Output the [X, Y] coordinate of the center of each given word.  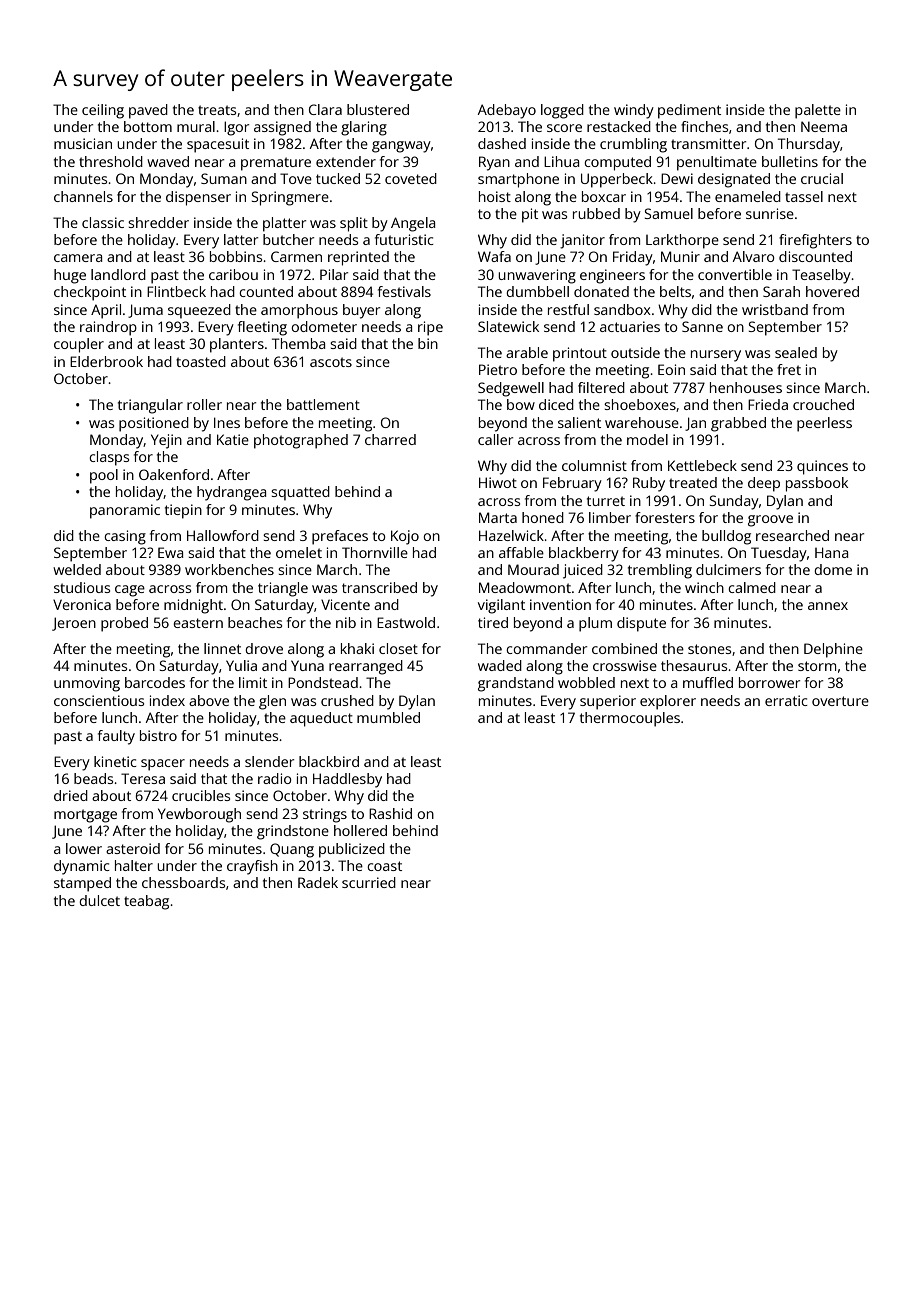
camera [78, 258]
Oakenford [174, 474]
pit [530, 215]
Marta [498, 517]
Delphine [833, 650]
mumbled [388, 717]
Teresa [143, 778]
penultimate [717, 163]
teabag [146, 902]
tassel [804, 196]
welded [77, 569]
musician [83, 143]
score [564, 128]
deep [764, 484]
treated [693, 482]
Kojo [405, 537]
